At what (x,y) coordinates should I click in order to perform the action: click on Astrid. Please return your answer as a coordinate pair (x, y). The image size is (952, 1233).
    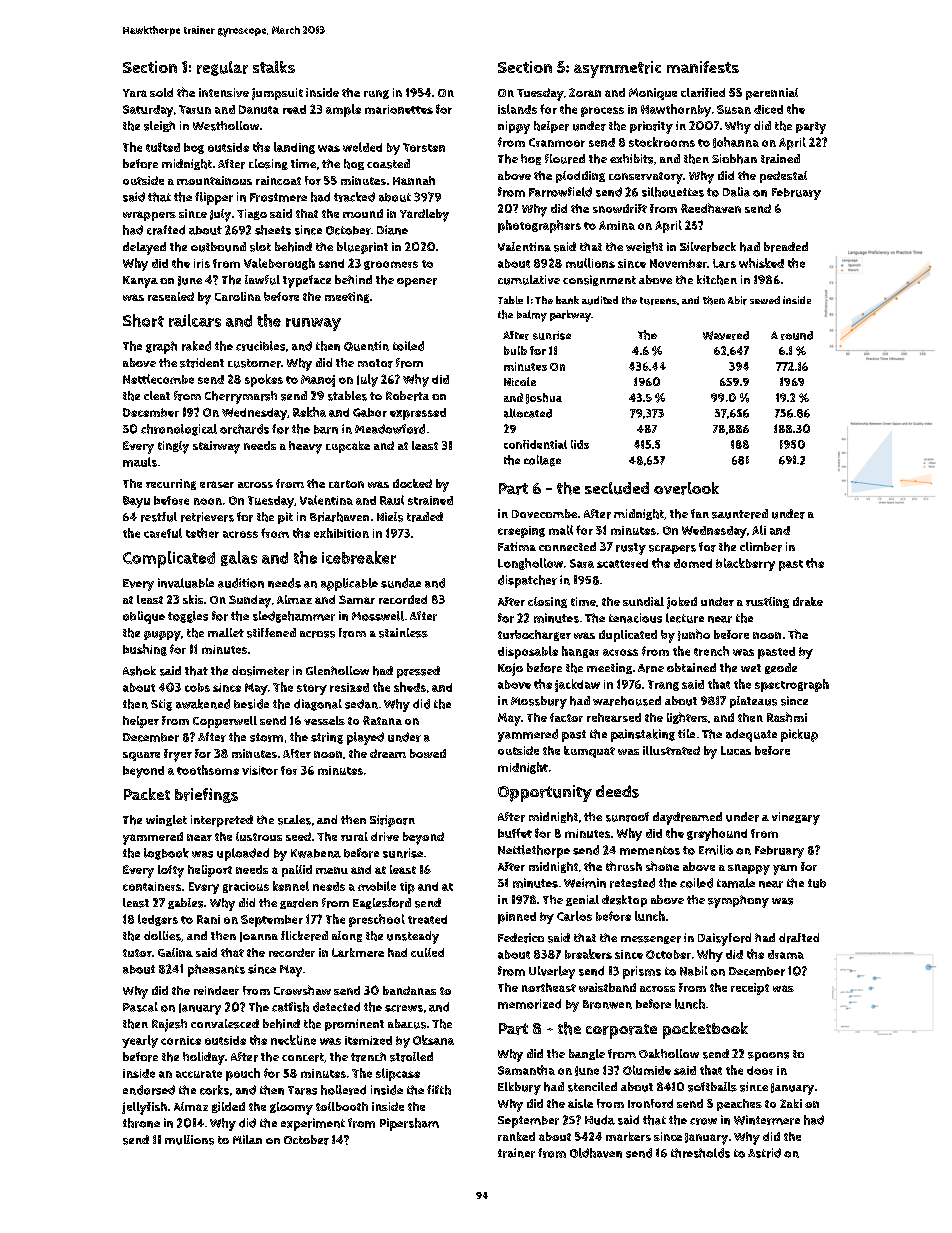
    Looking at the image, I should click on (764, 1153).
